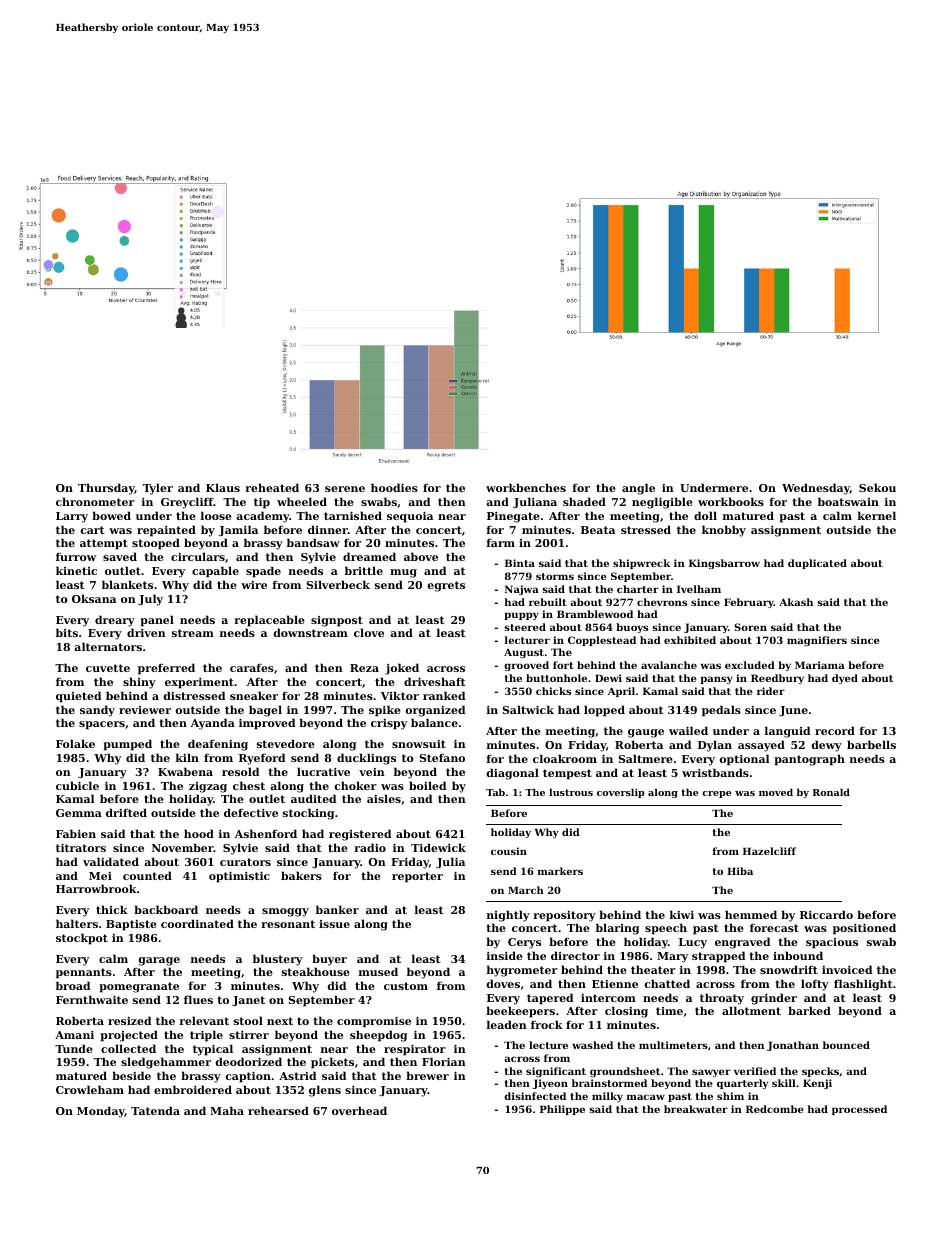 This screenshot has height=1233, width=952. Describe the element at coordinates (90, 1089) in the screenshot. I see `Crowleham` at that location.
